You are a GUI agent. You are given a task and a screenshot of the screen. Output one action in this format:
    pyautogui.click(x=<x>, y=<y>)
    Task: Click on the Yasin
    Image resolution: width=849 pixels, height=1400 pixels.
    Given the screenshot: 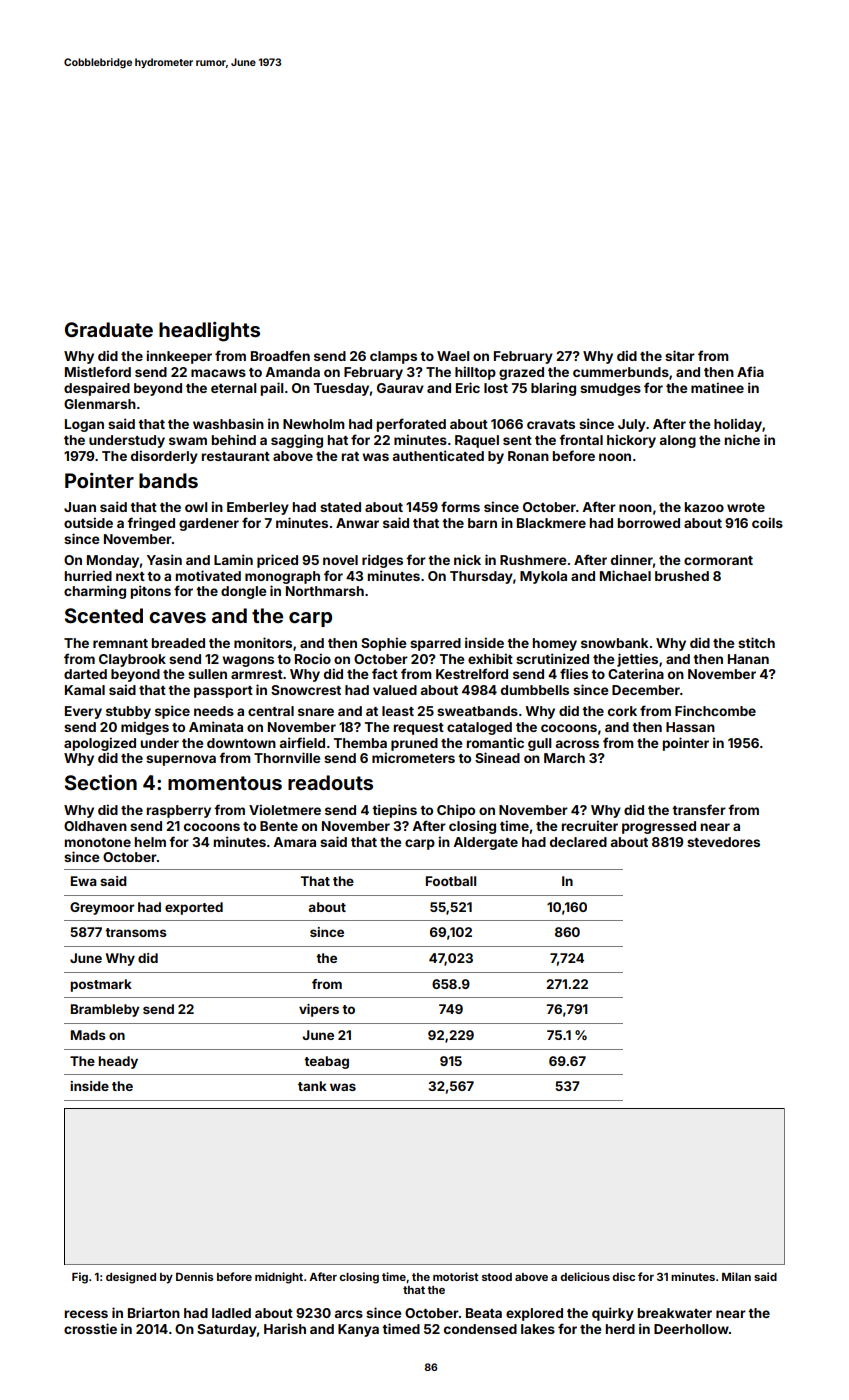 What is the action you would take?
    pyautogui.click(x=164, y=559)
